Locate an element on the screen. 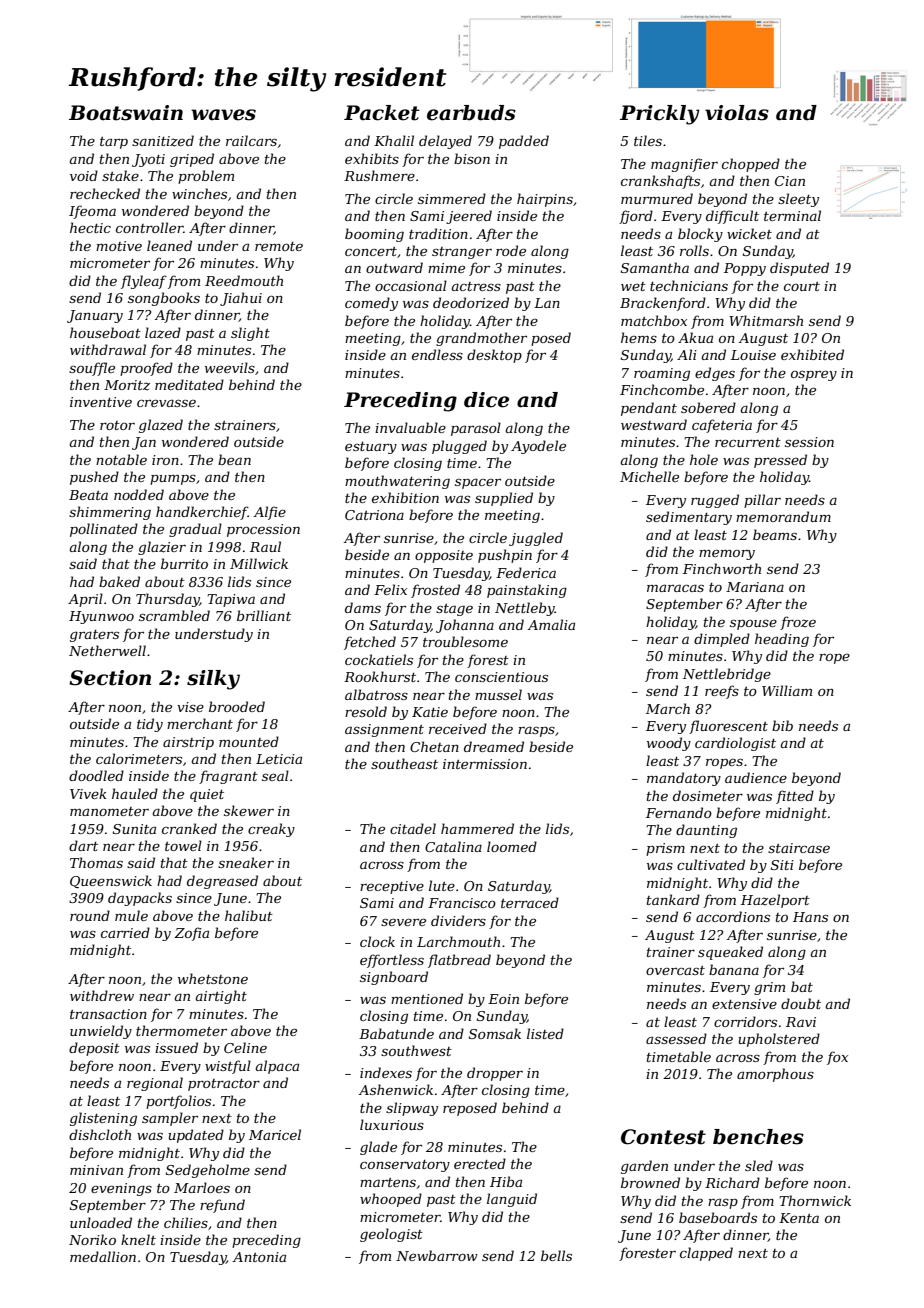 The height and width of the screenshot is (1308, 924). Ravi is located at coordinates (801, 1022).
